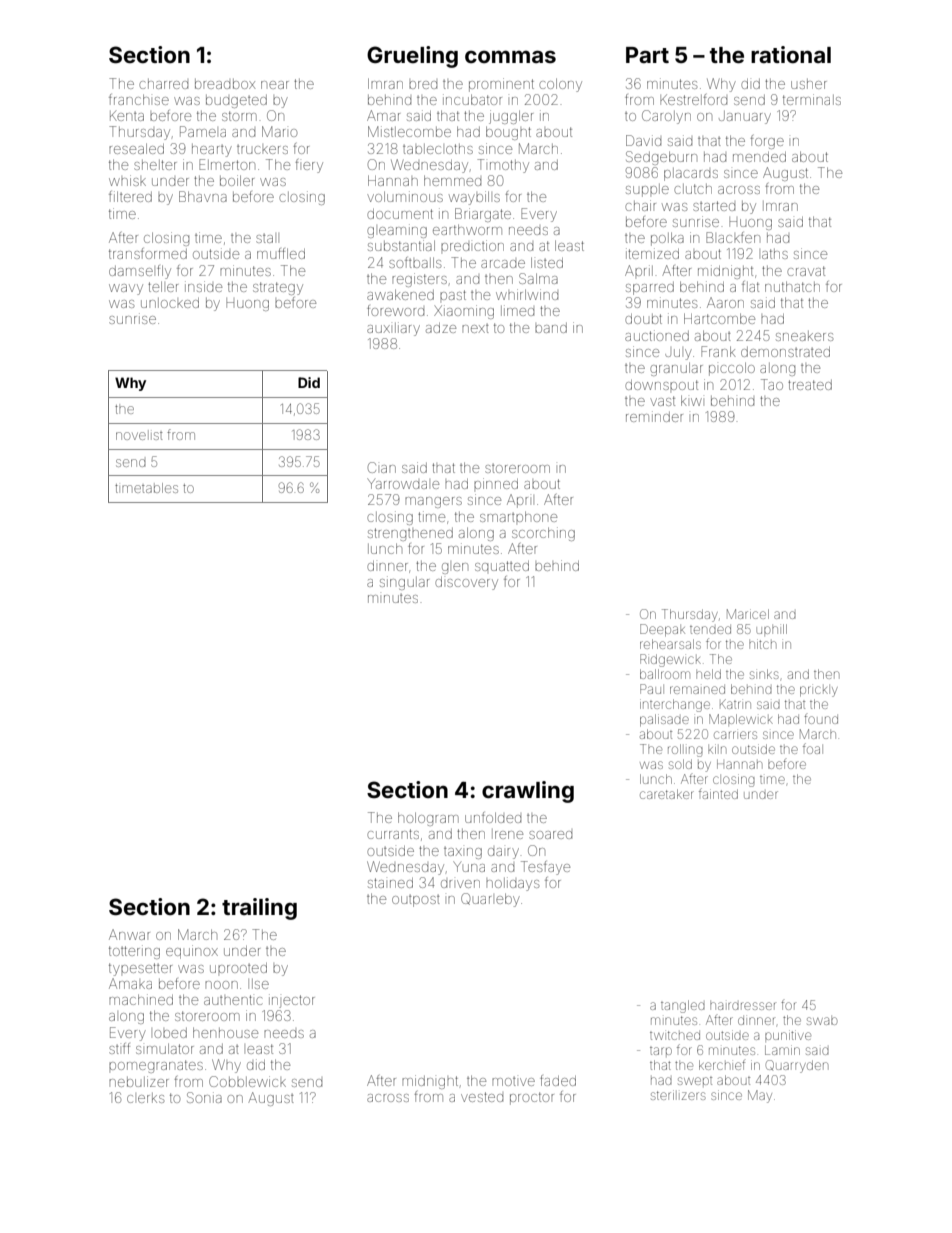  I want to click on novelist, so click(139, 436).
